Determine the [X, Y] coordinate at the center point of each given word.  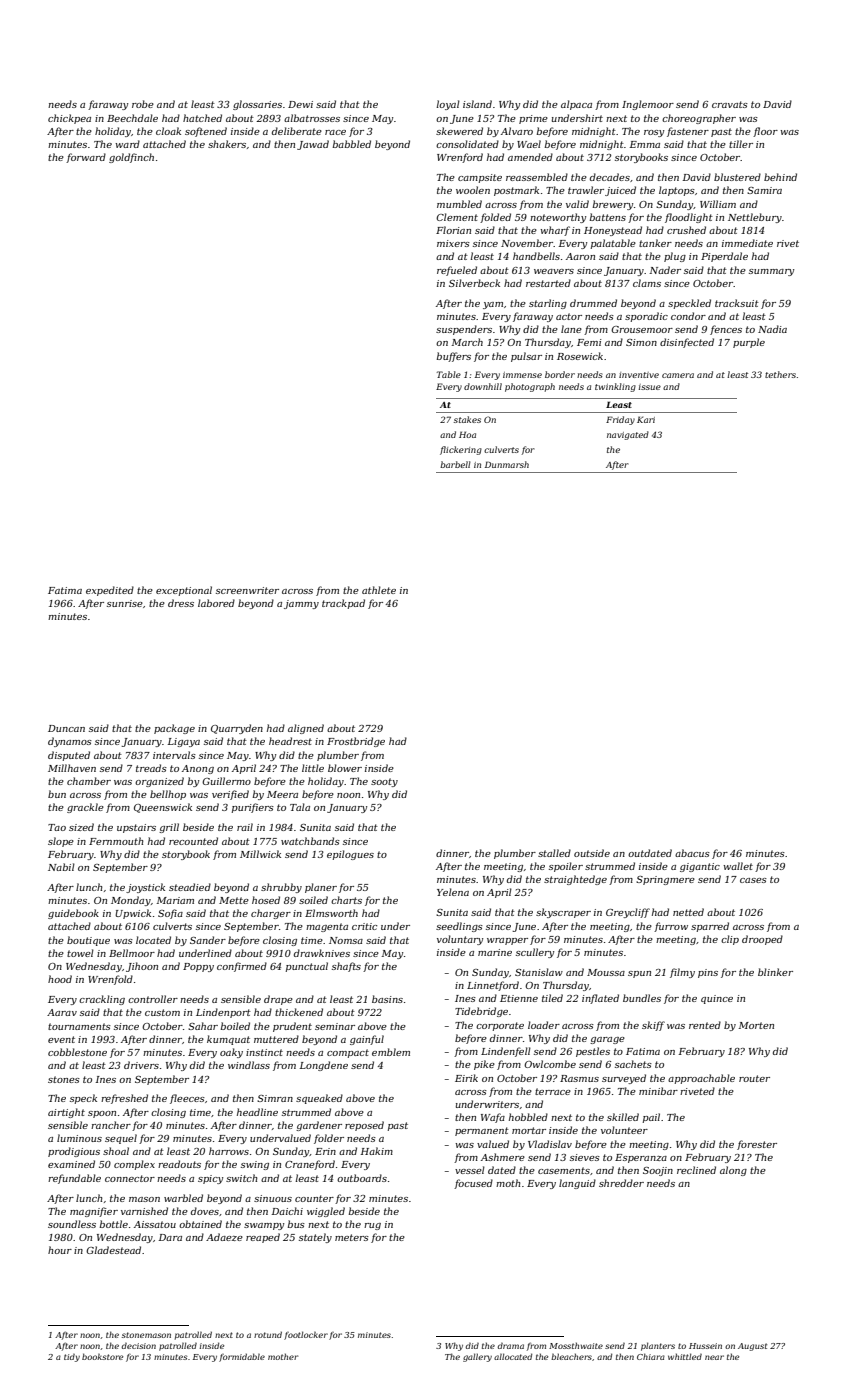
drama [511, 1346]
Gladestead [113, 1250]
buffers [454, 357]
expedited [110, 591]
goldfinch [131, 158]
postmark [516, 191]
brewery [613, 205]
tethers [780, 374]
